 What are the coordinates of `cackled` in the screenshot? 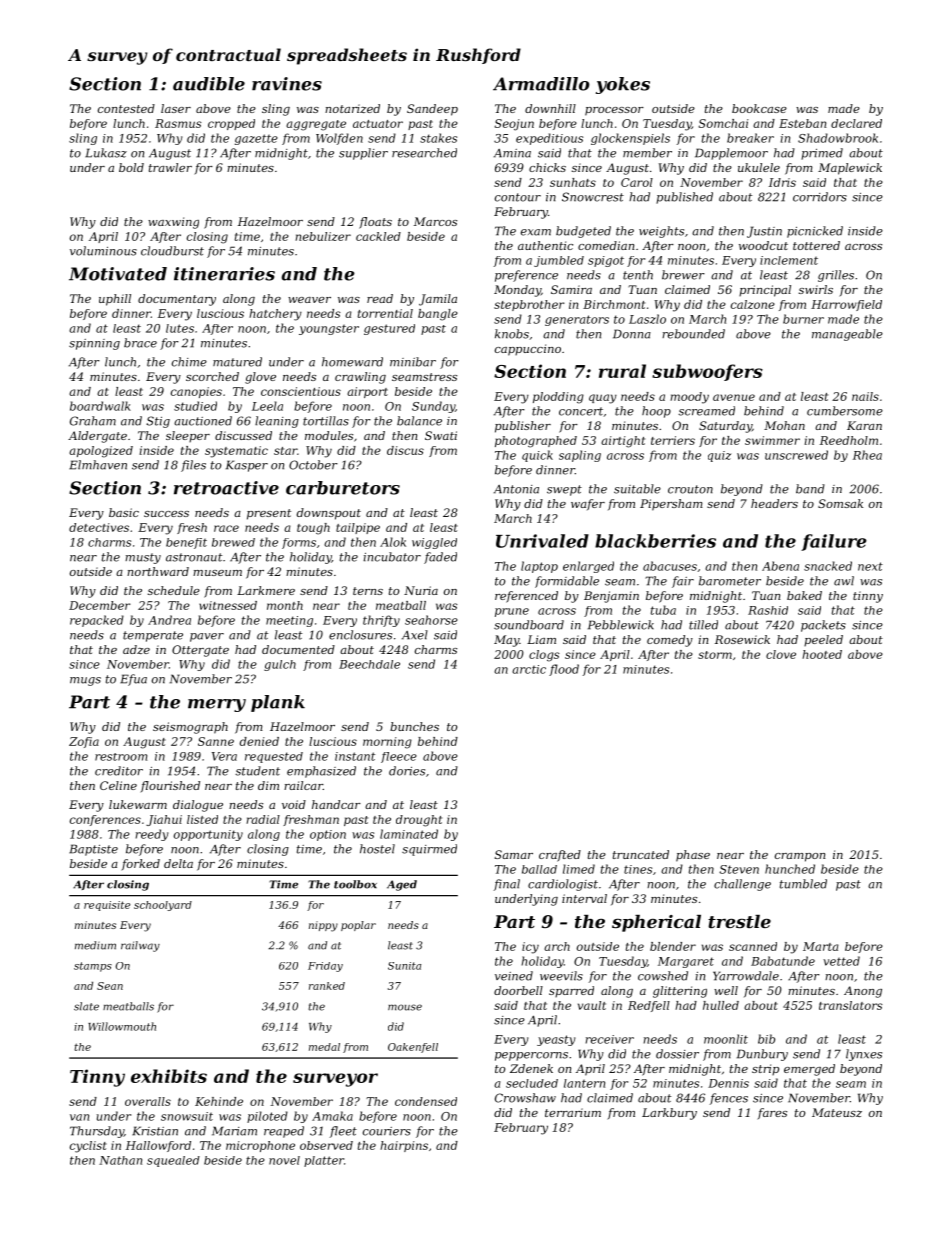 It's located at (378, 236).
